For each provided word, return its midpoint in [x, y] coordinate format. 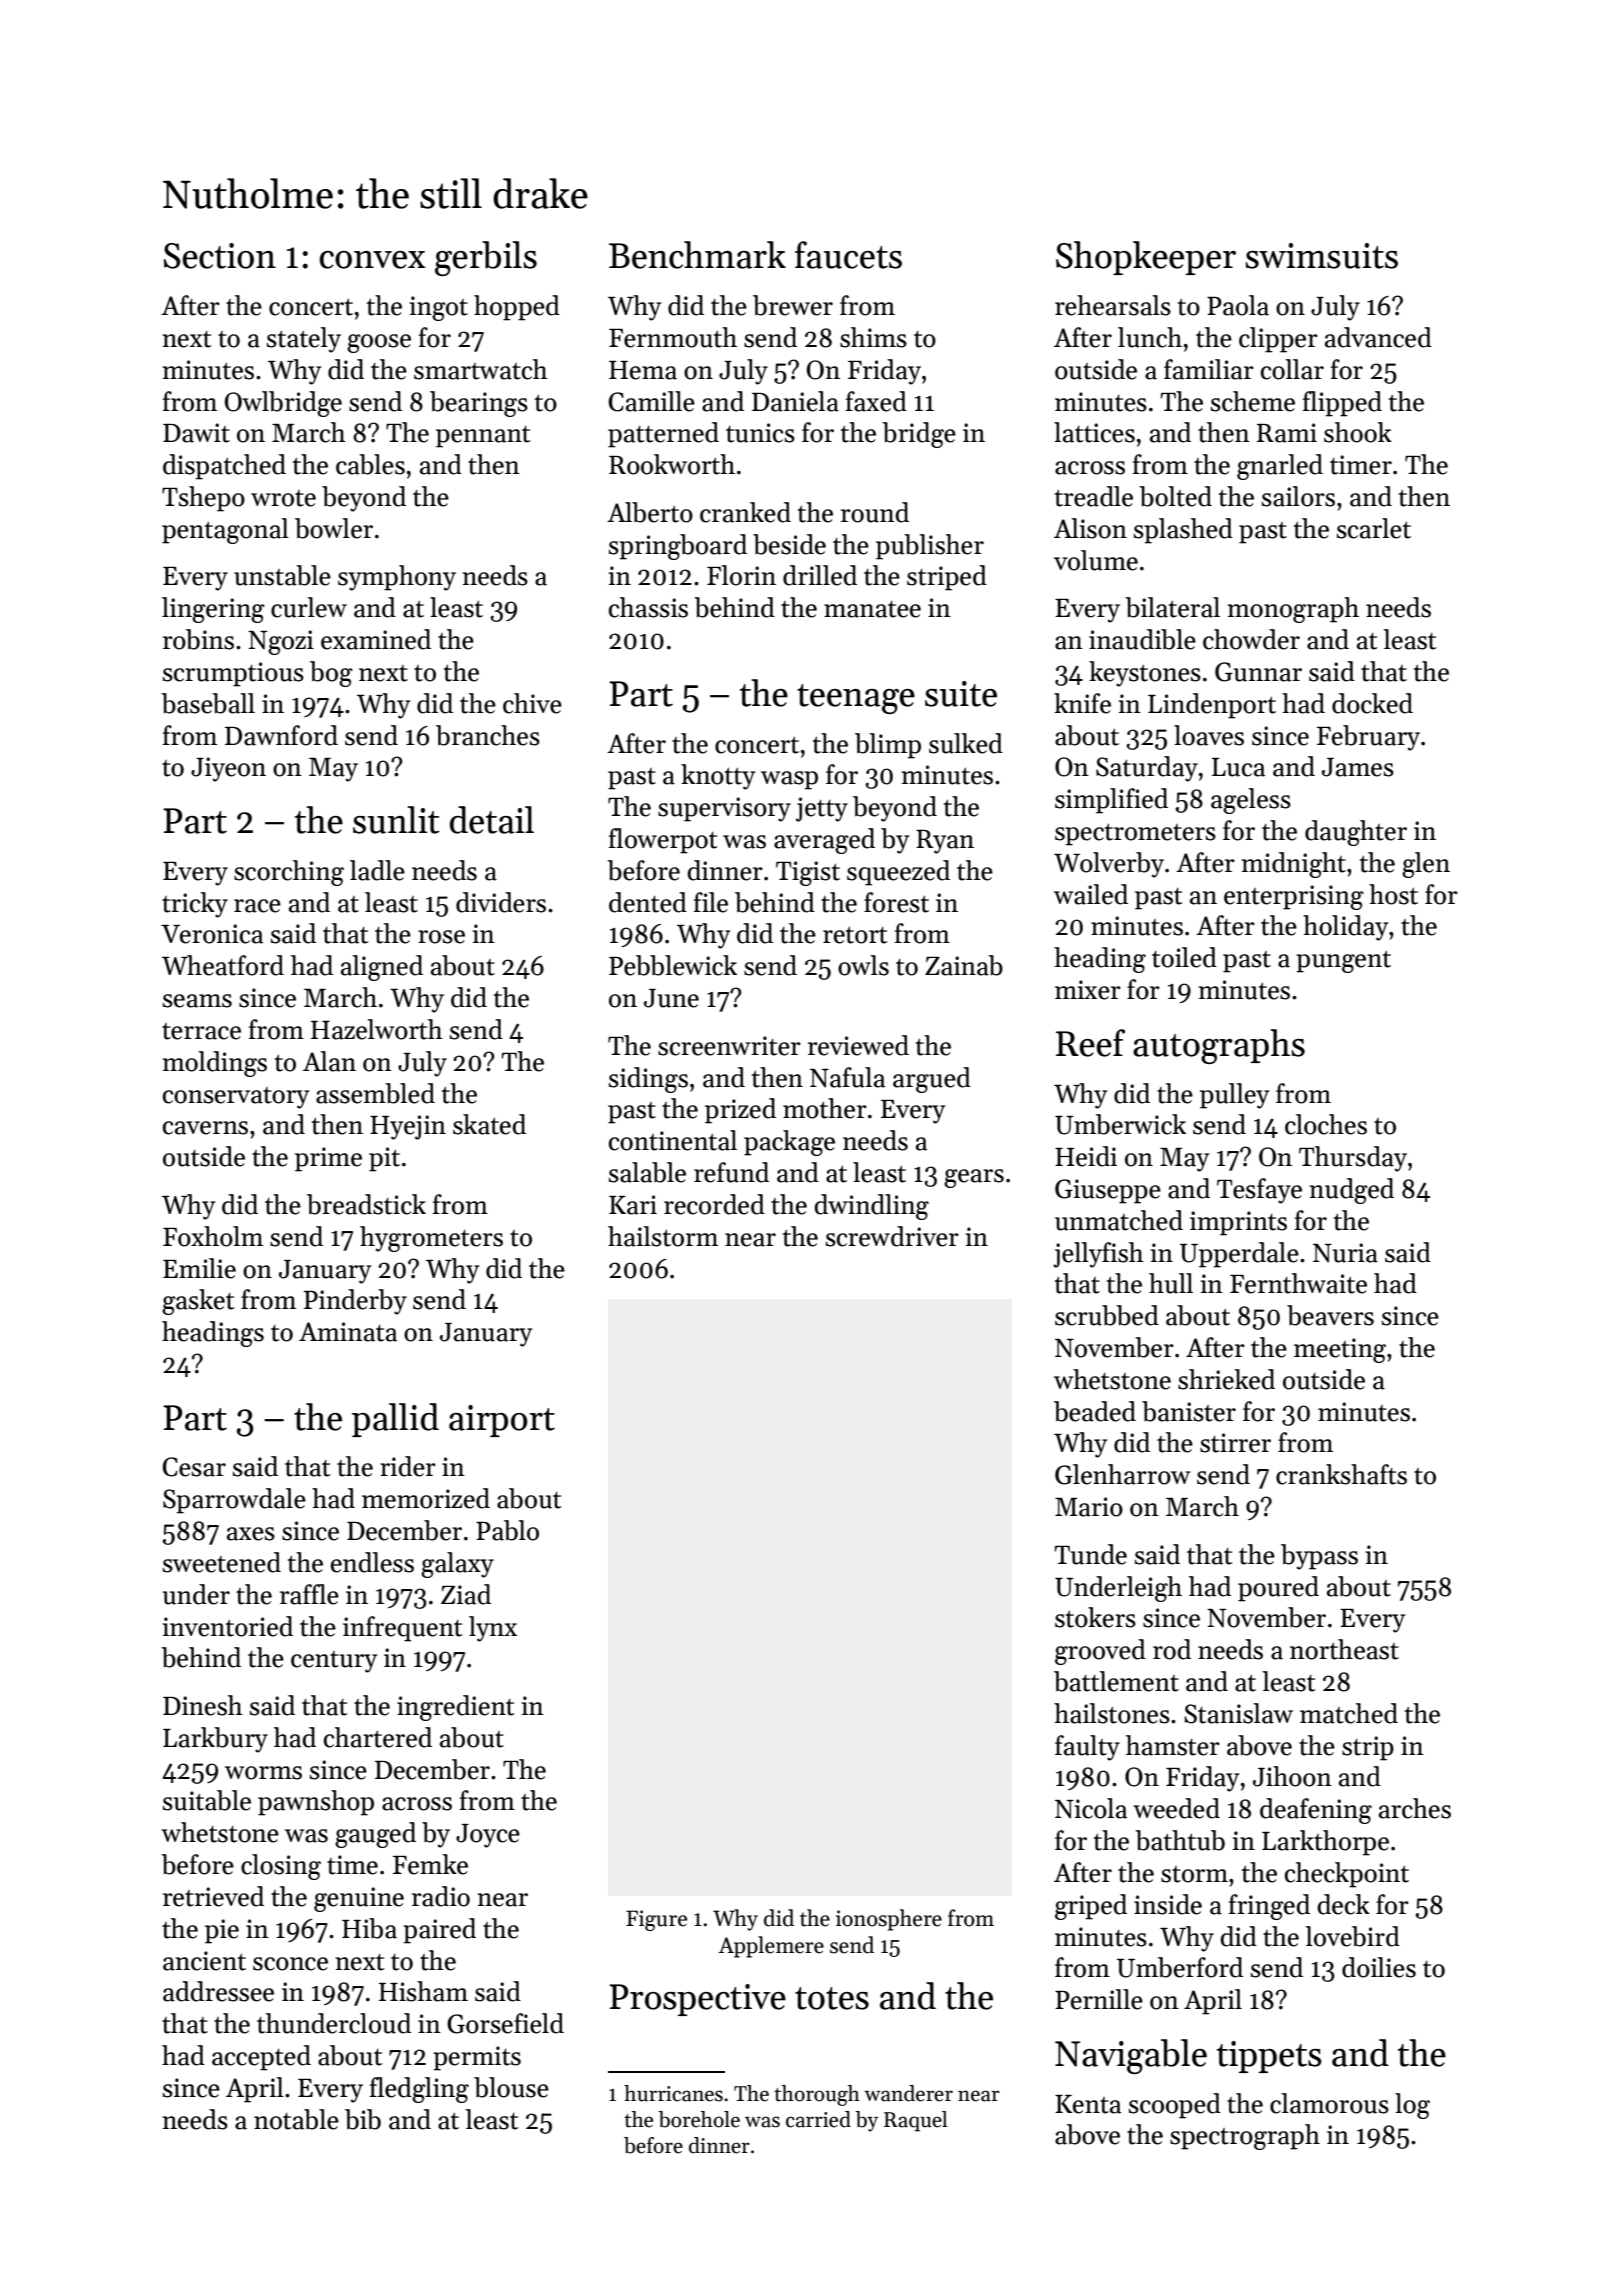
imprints [1238, 1223]
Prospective [697, 2000]
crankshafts [1341, 1474]
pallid [395, 1420]
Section [220, 256]
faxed [876, 401]
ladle [377, 870]
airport [502, 1421]
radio [441, 1896]
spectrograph [1245, 2137]
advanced [1378, 337]
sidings [648, 1080]
